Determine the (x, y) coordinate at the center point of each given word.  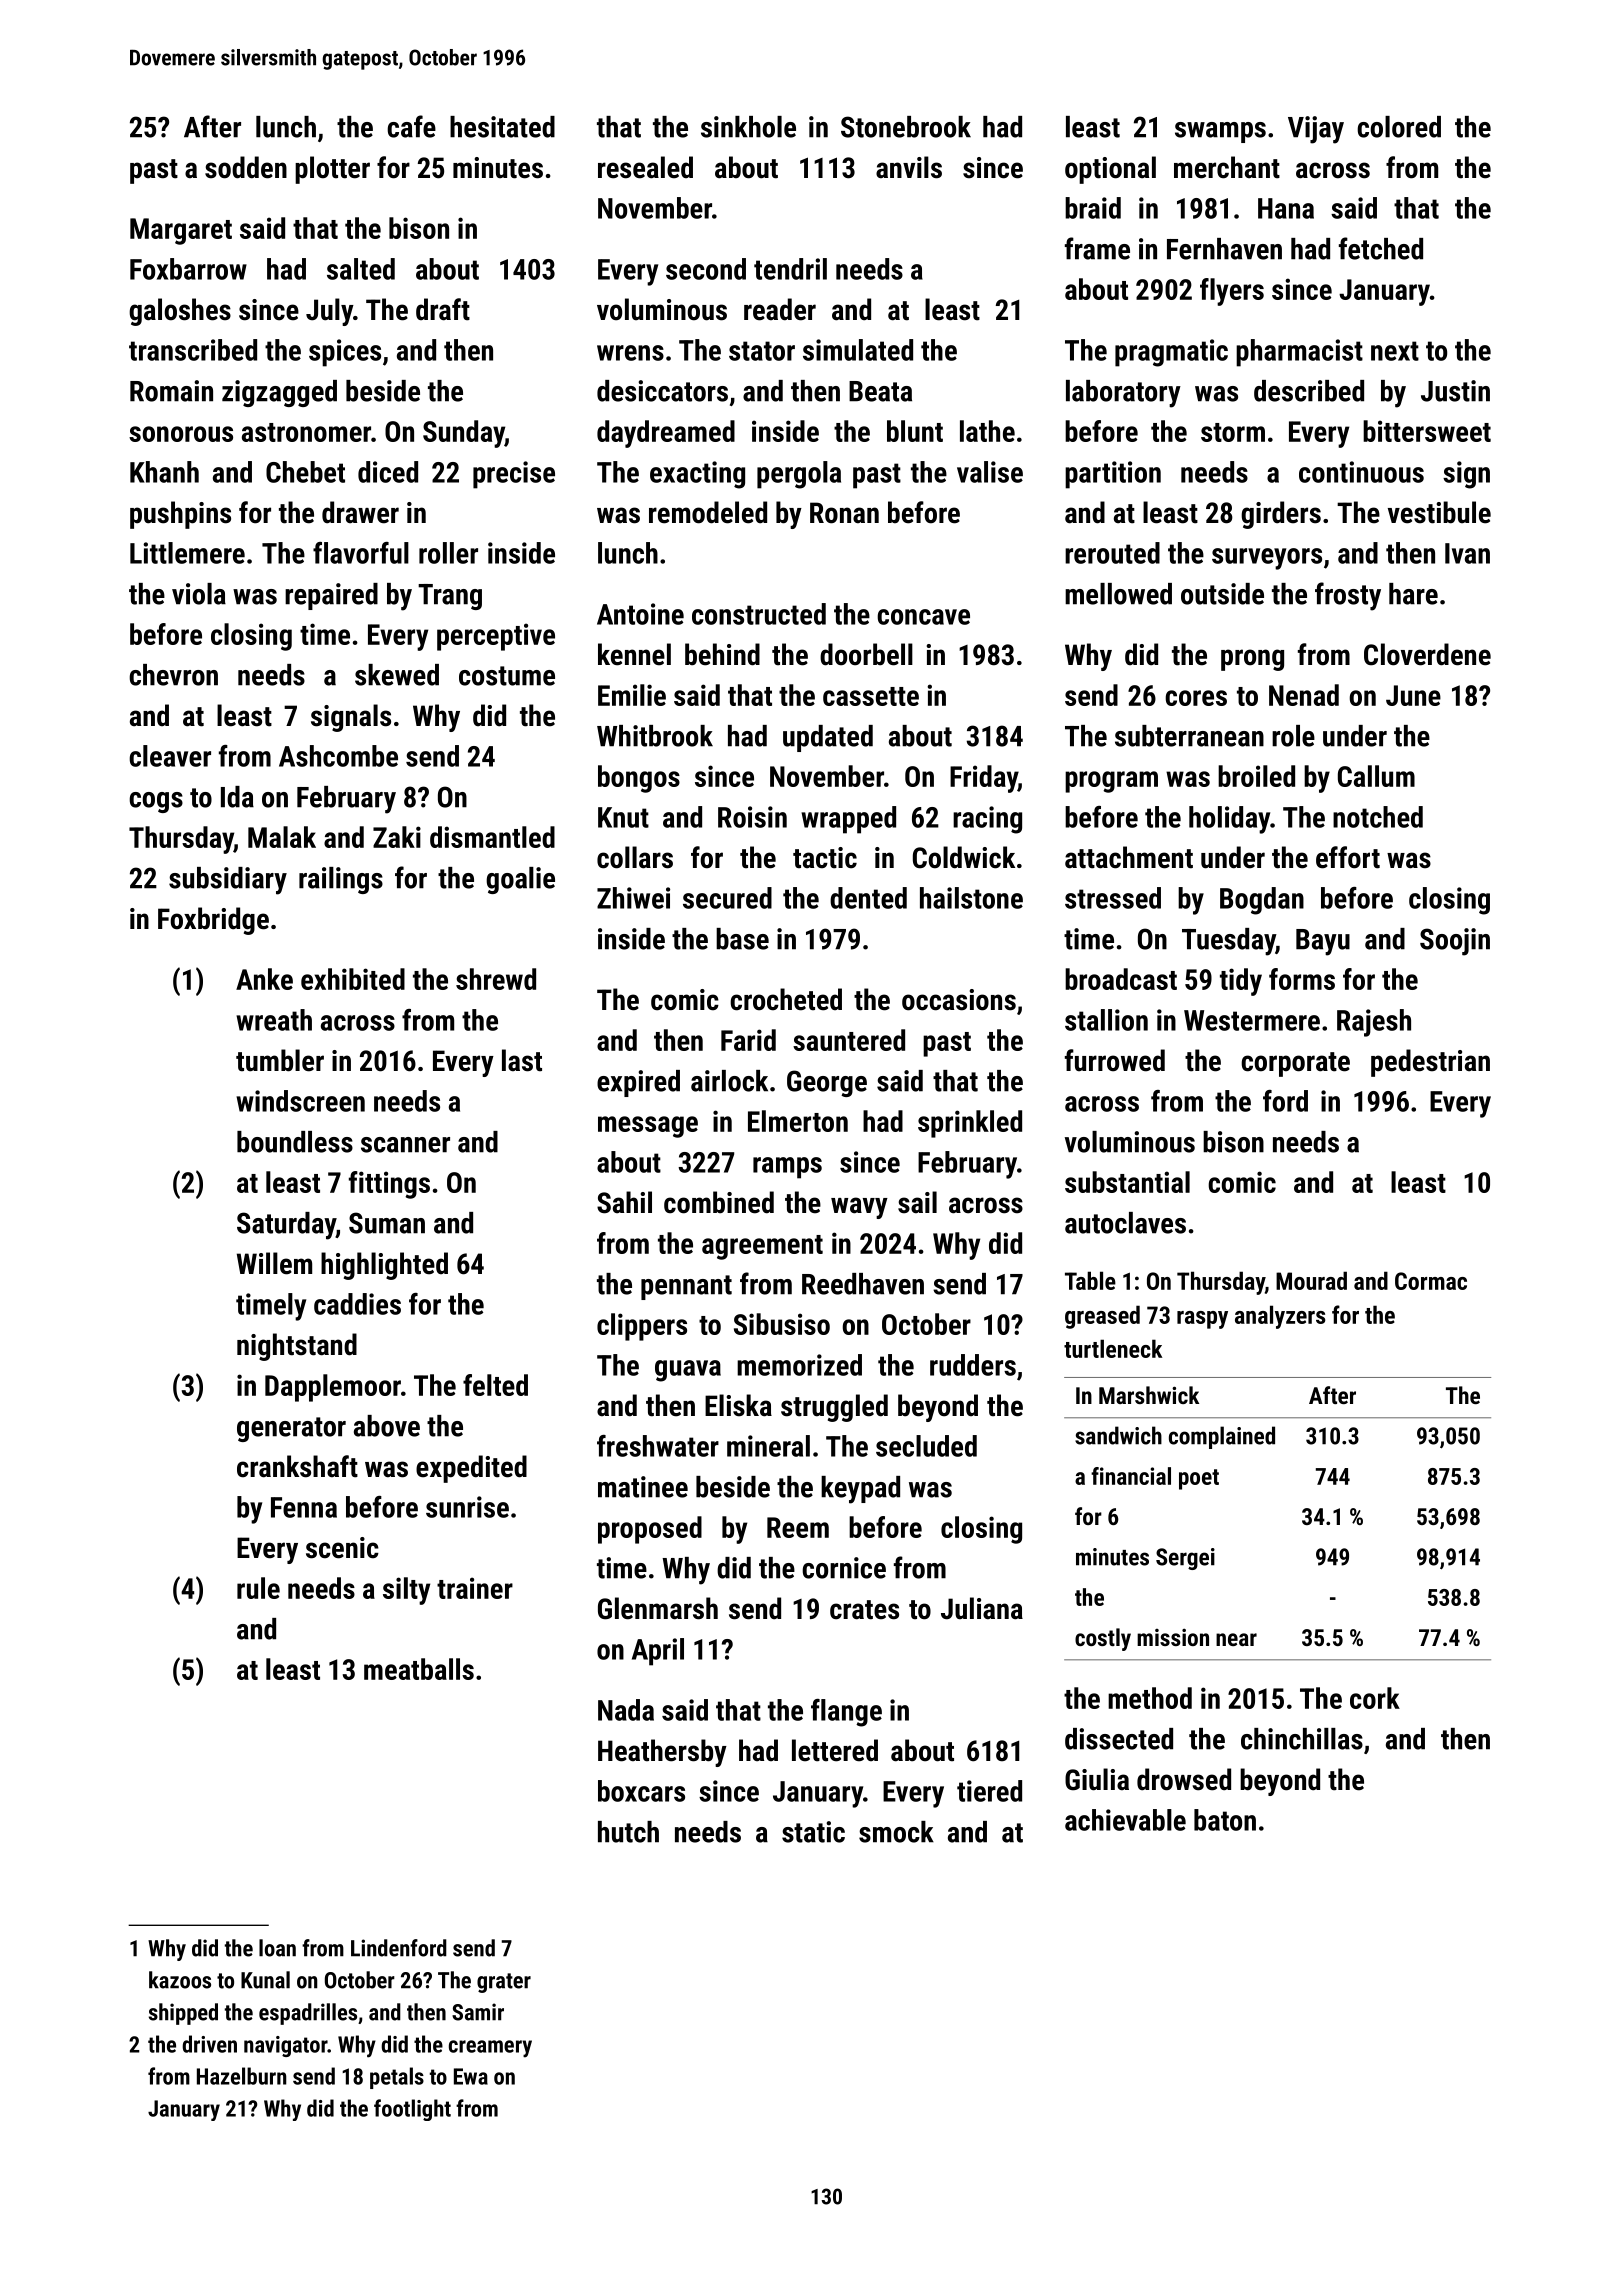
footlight (412, 2110)
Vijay (1316, 130)
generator (291, 1429)
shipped (183, 2014)
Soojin (1455, 942)
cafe (411, 126)
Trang (450, 597)
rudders (973, 1365)
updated (828, 738)
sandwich (1118, 1435)
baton (1225, 1820)
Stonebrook (906, 127)
